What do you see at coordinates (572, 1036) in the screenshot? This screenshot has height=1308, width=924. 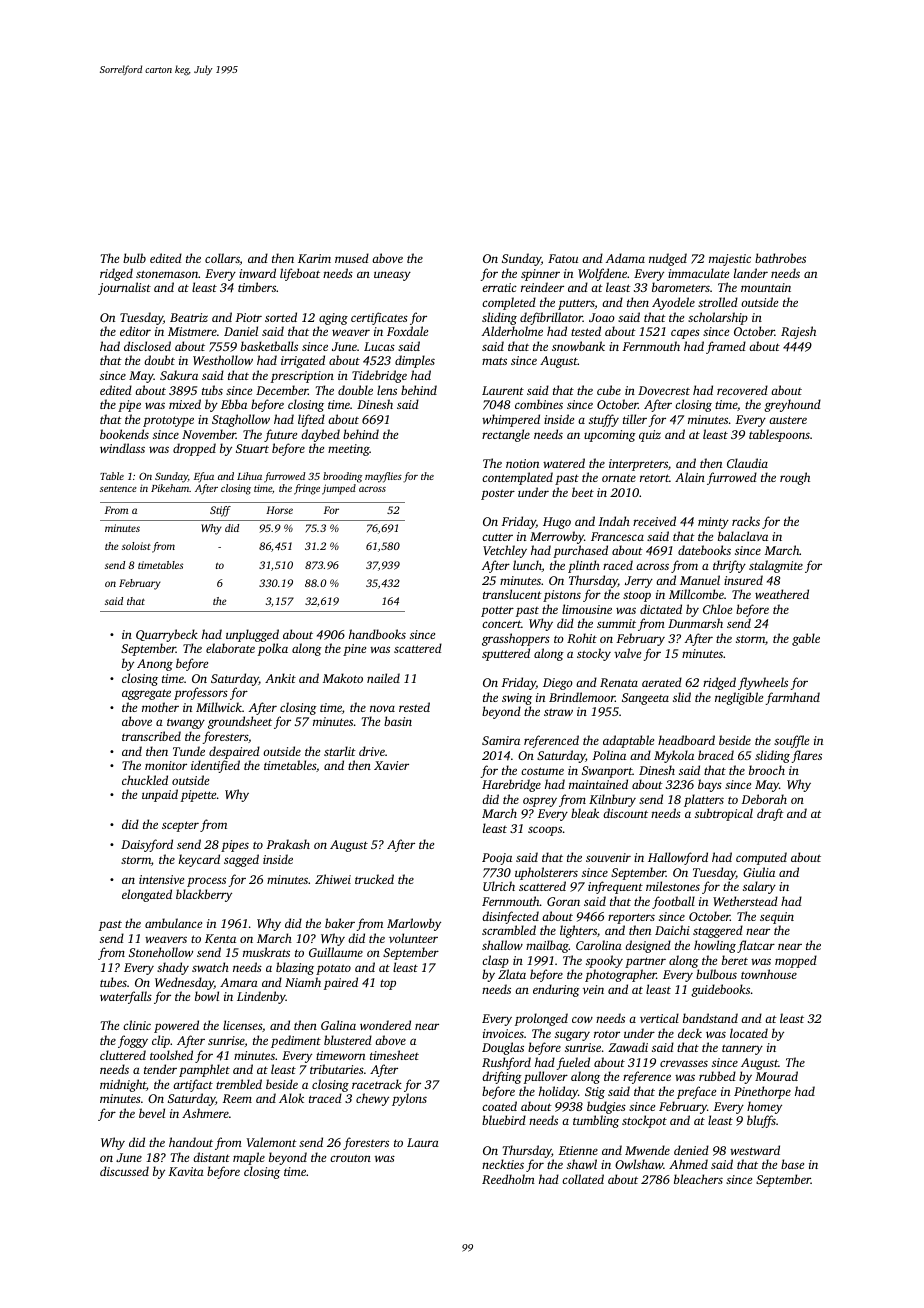 I see `sugary` at bounding box center [572, 1036].
